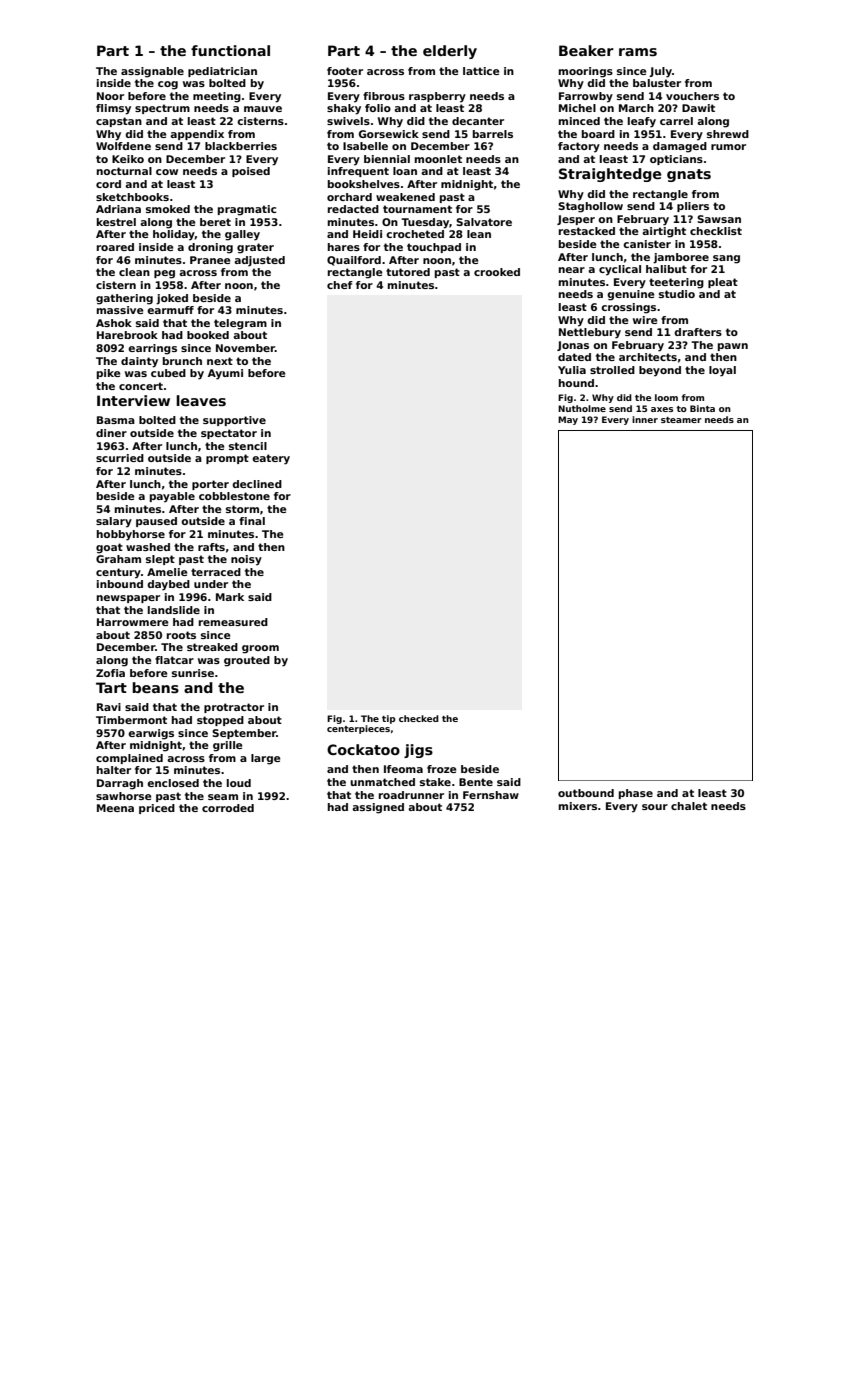  Describe the element at coordinates (217, 97) in the screenshot. I see `meeting` at that location.
